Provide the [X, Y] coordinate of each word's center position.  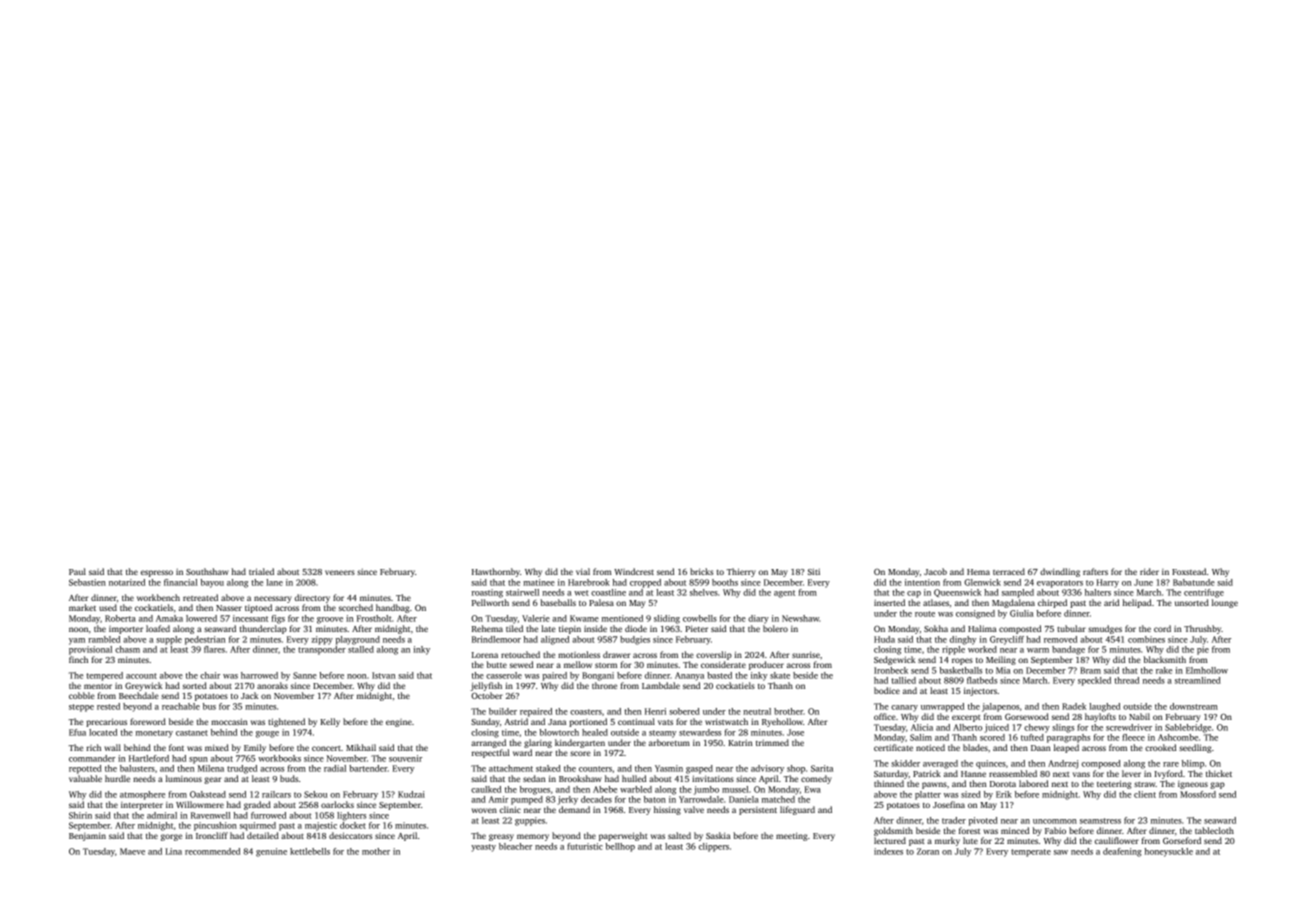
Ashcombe [1178, 737]
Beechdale [138, 695]
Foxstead [1189, 571]
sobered [684, 711]
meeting [792, 836]
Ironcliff [212, 835]
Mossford [1198, 794]
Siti [814, 571]
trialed [261, 571]
